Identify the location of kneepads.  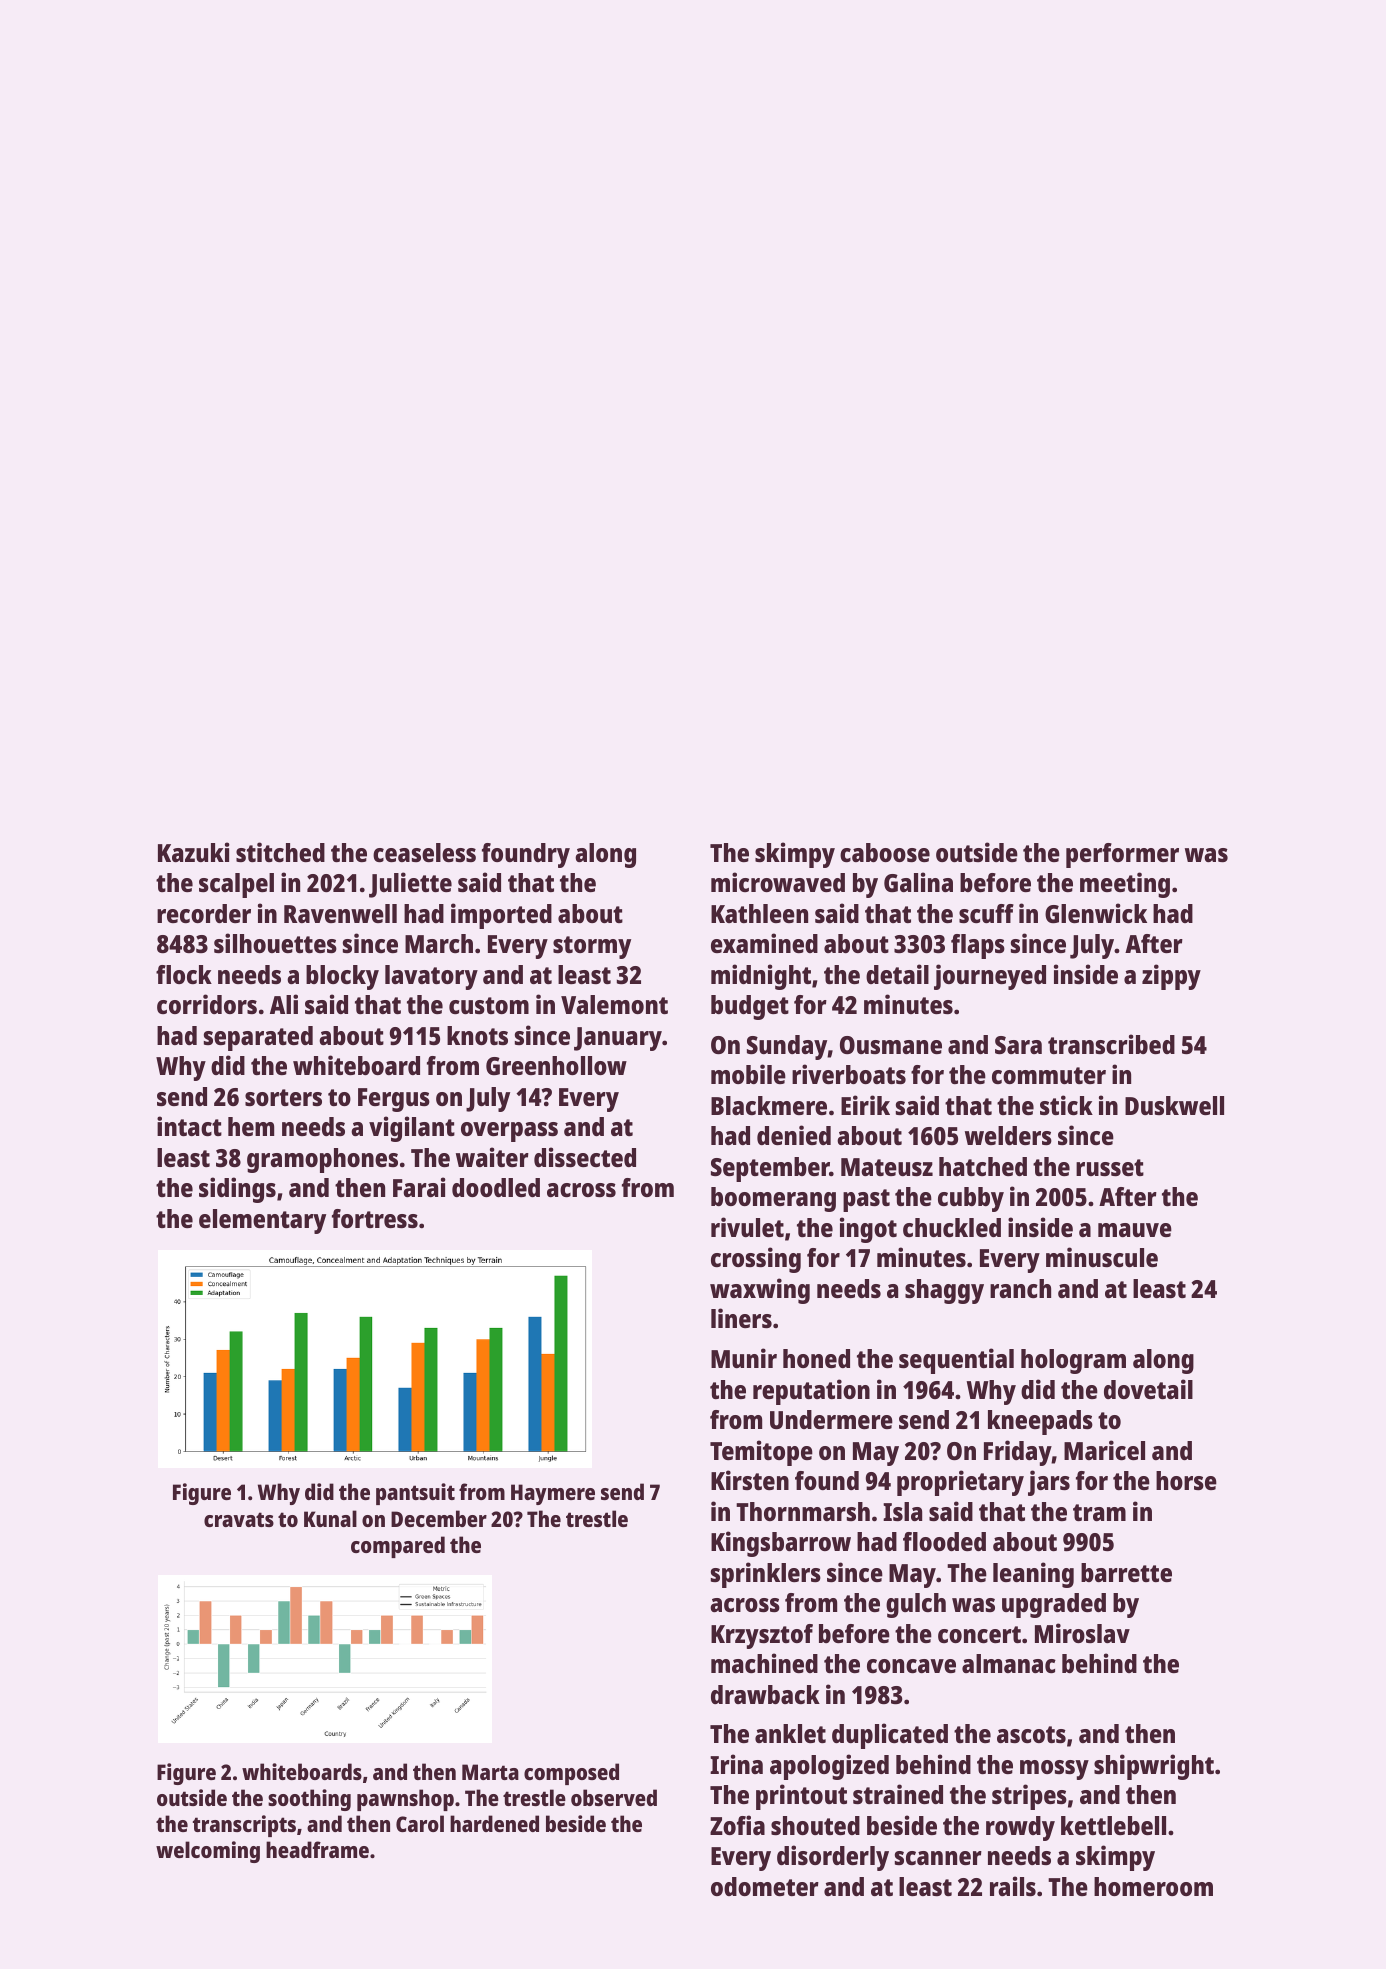
(1040, 1422).
